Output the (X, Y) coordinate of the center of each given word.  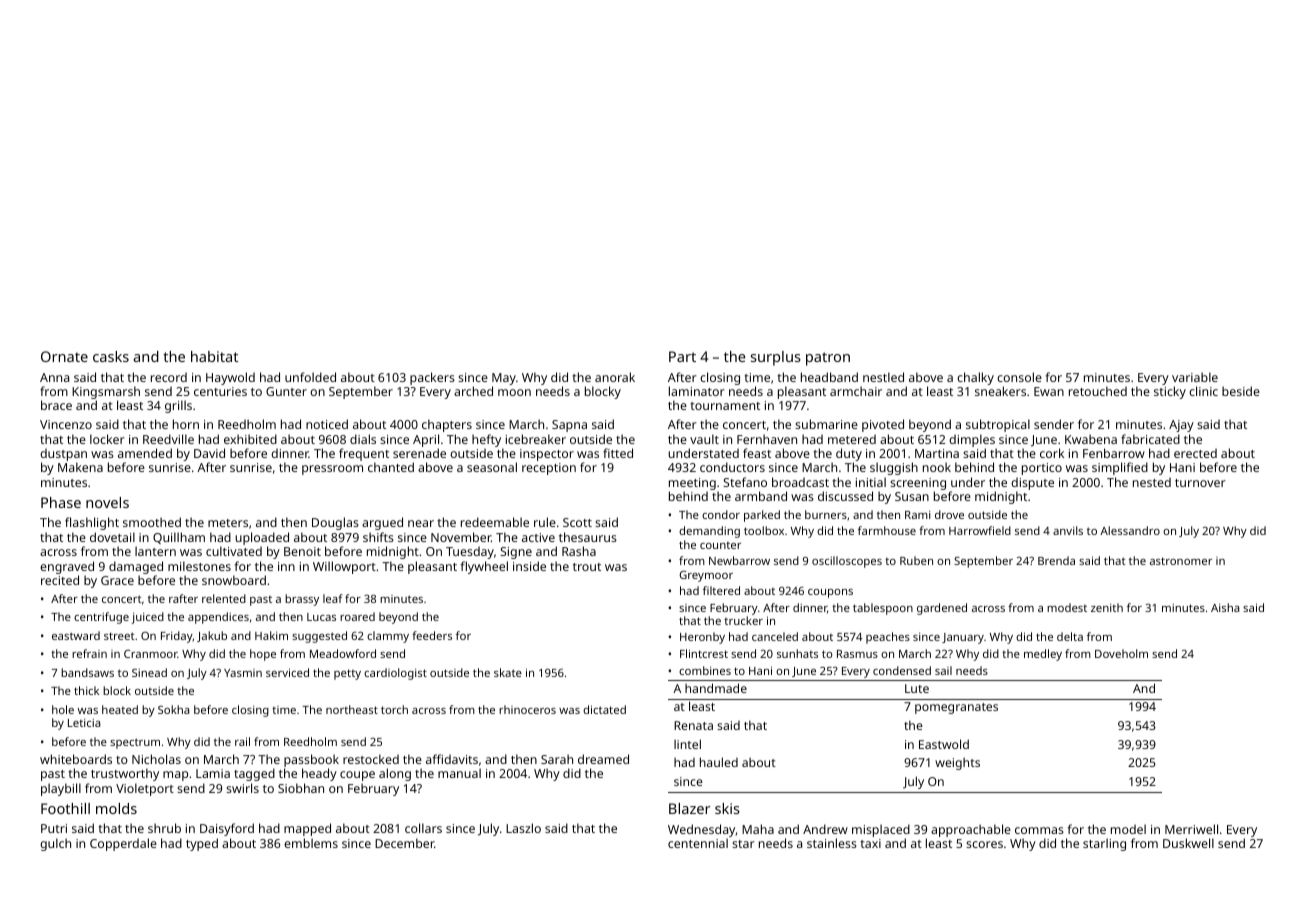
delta (1070, 636)
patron (828, 359)
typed (202, 844)
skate (508, 672)
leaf (333, 598)
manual (459, 773)
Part (682, 356)
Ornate (64, 356)
